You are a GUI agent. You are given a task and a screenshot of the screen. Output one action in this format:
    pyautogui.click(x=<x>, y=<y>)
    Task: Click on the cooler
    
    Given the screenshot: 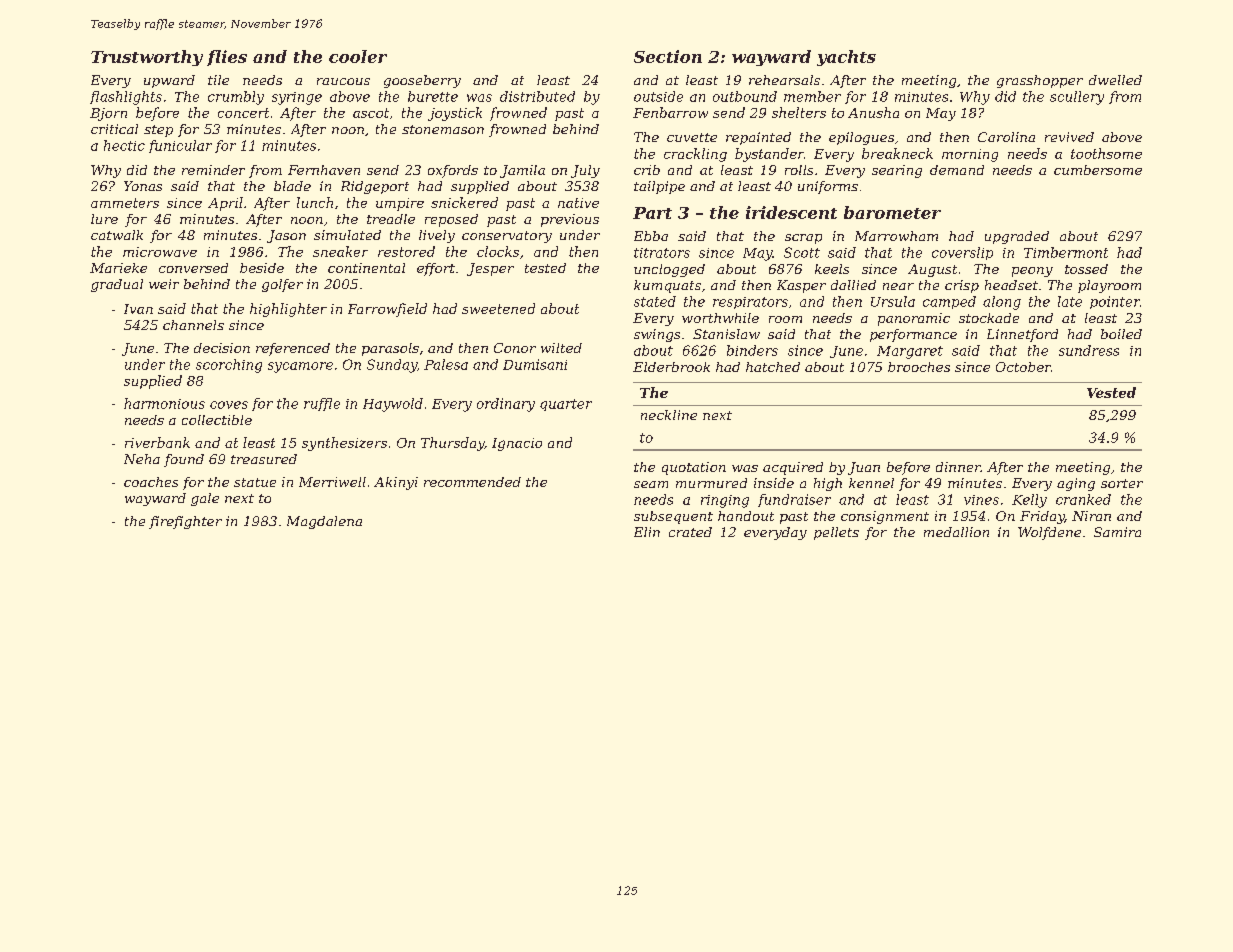 What is the action you would take?
    pyautogui.click(x=358, y=56)
